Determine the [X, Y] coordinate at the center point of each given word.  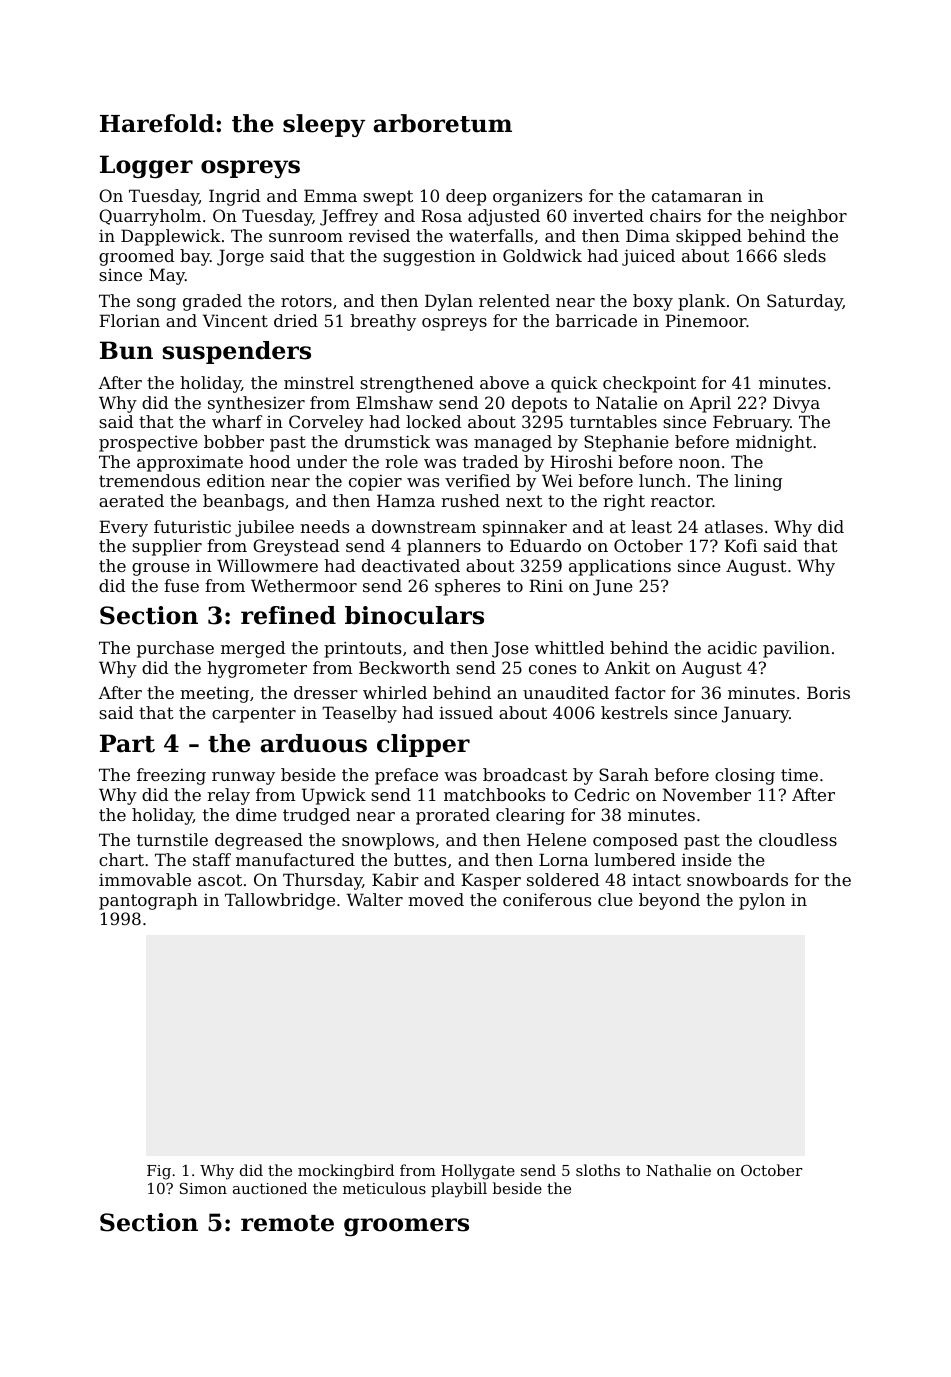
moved [436, 899]
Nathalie [678, 1170]
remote [287, 1223]
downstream [424, 526]
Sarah [624, 774]
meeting [214, 695]
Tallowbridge [280, 901]
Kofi [740, 545]
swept [388, 198]
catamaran [697, 196]
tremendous [149, 480]
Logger [146, 167]
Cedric [601, 794]
